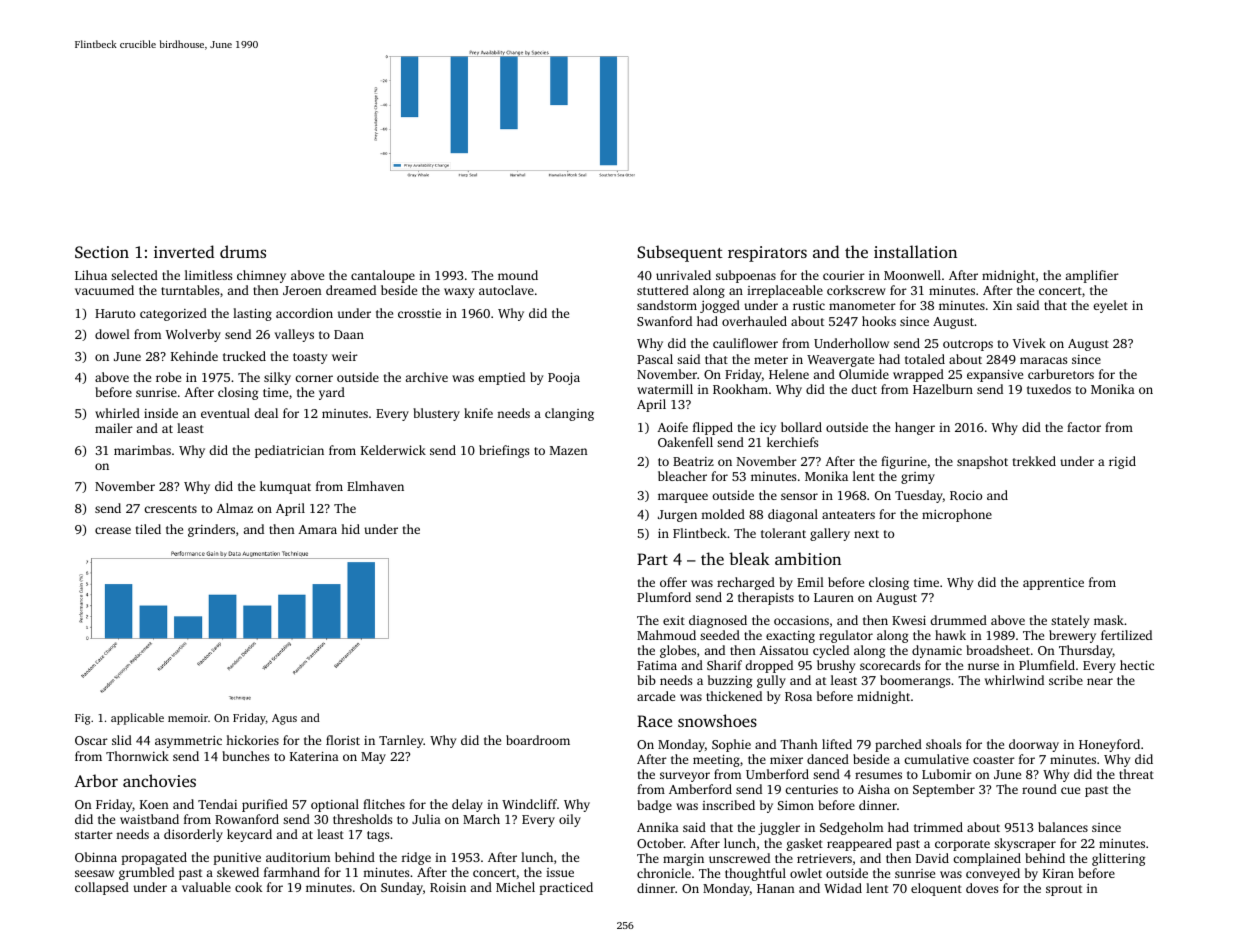  What do you see at coordinates (401, 741) in the screenshot?
I see `Tarnley` at bounding box center [401, 741].
